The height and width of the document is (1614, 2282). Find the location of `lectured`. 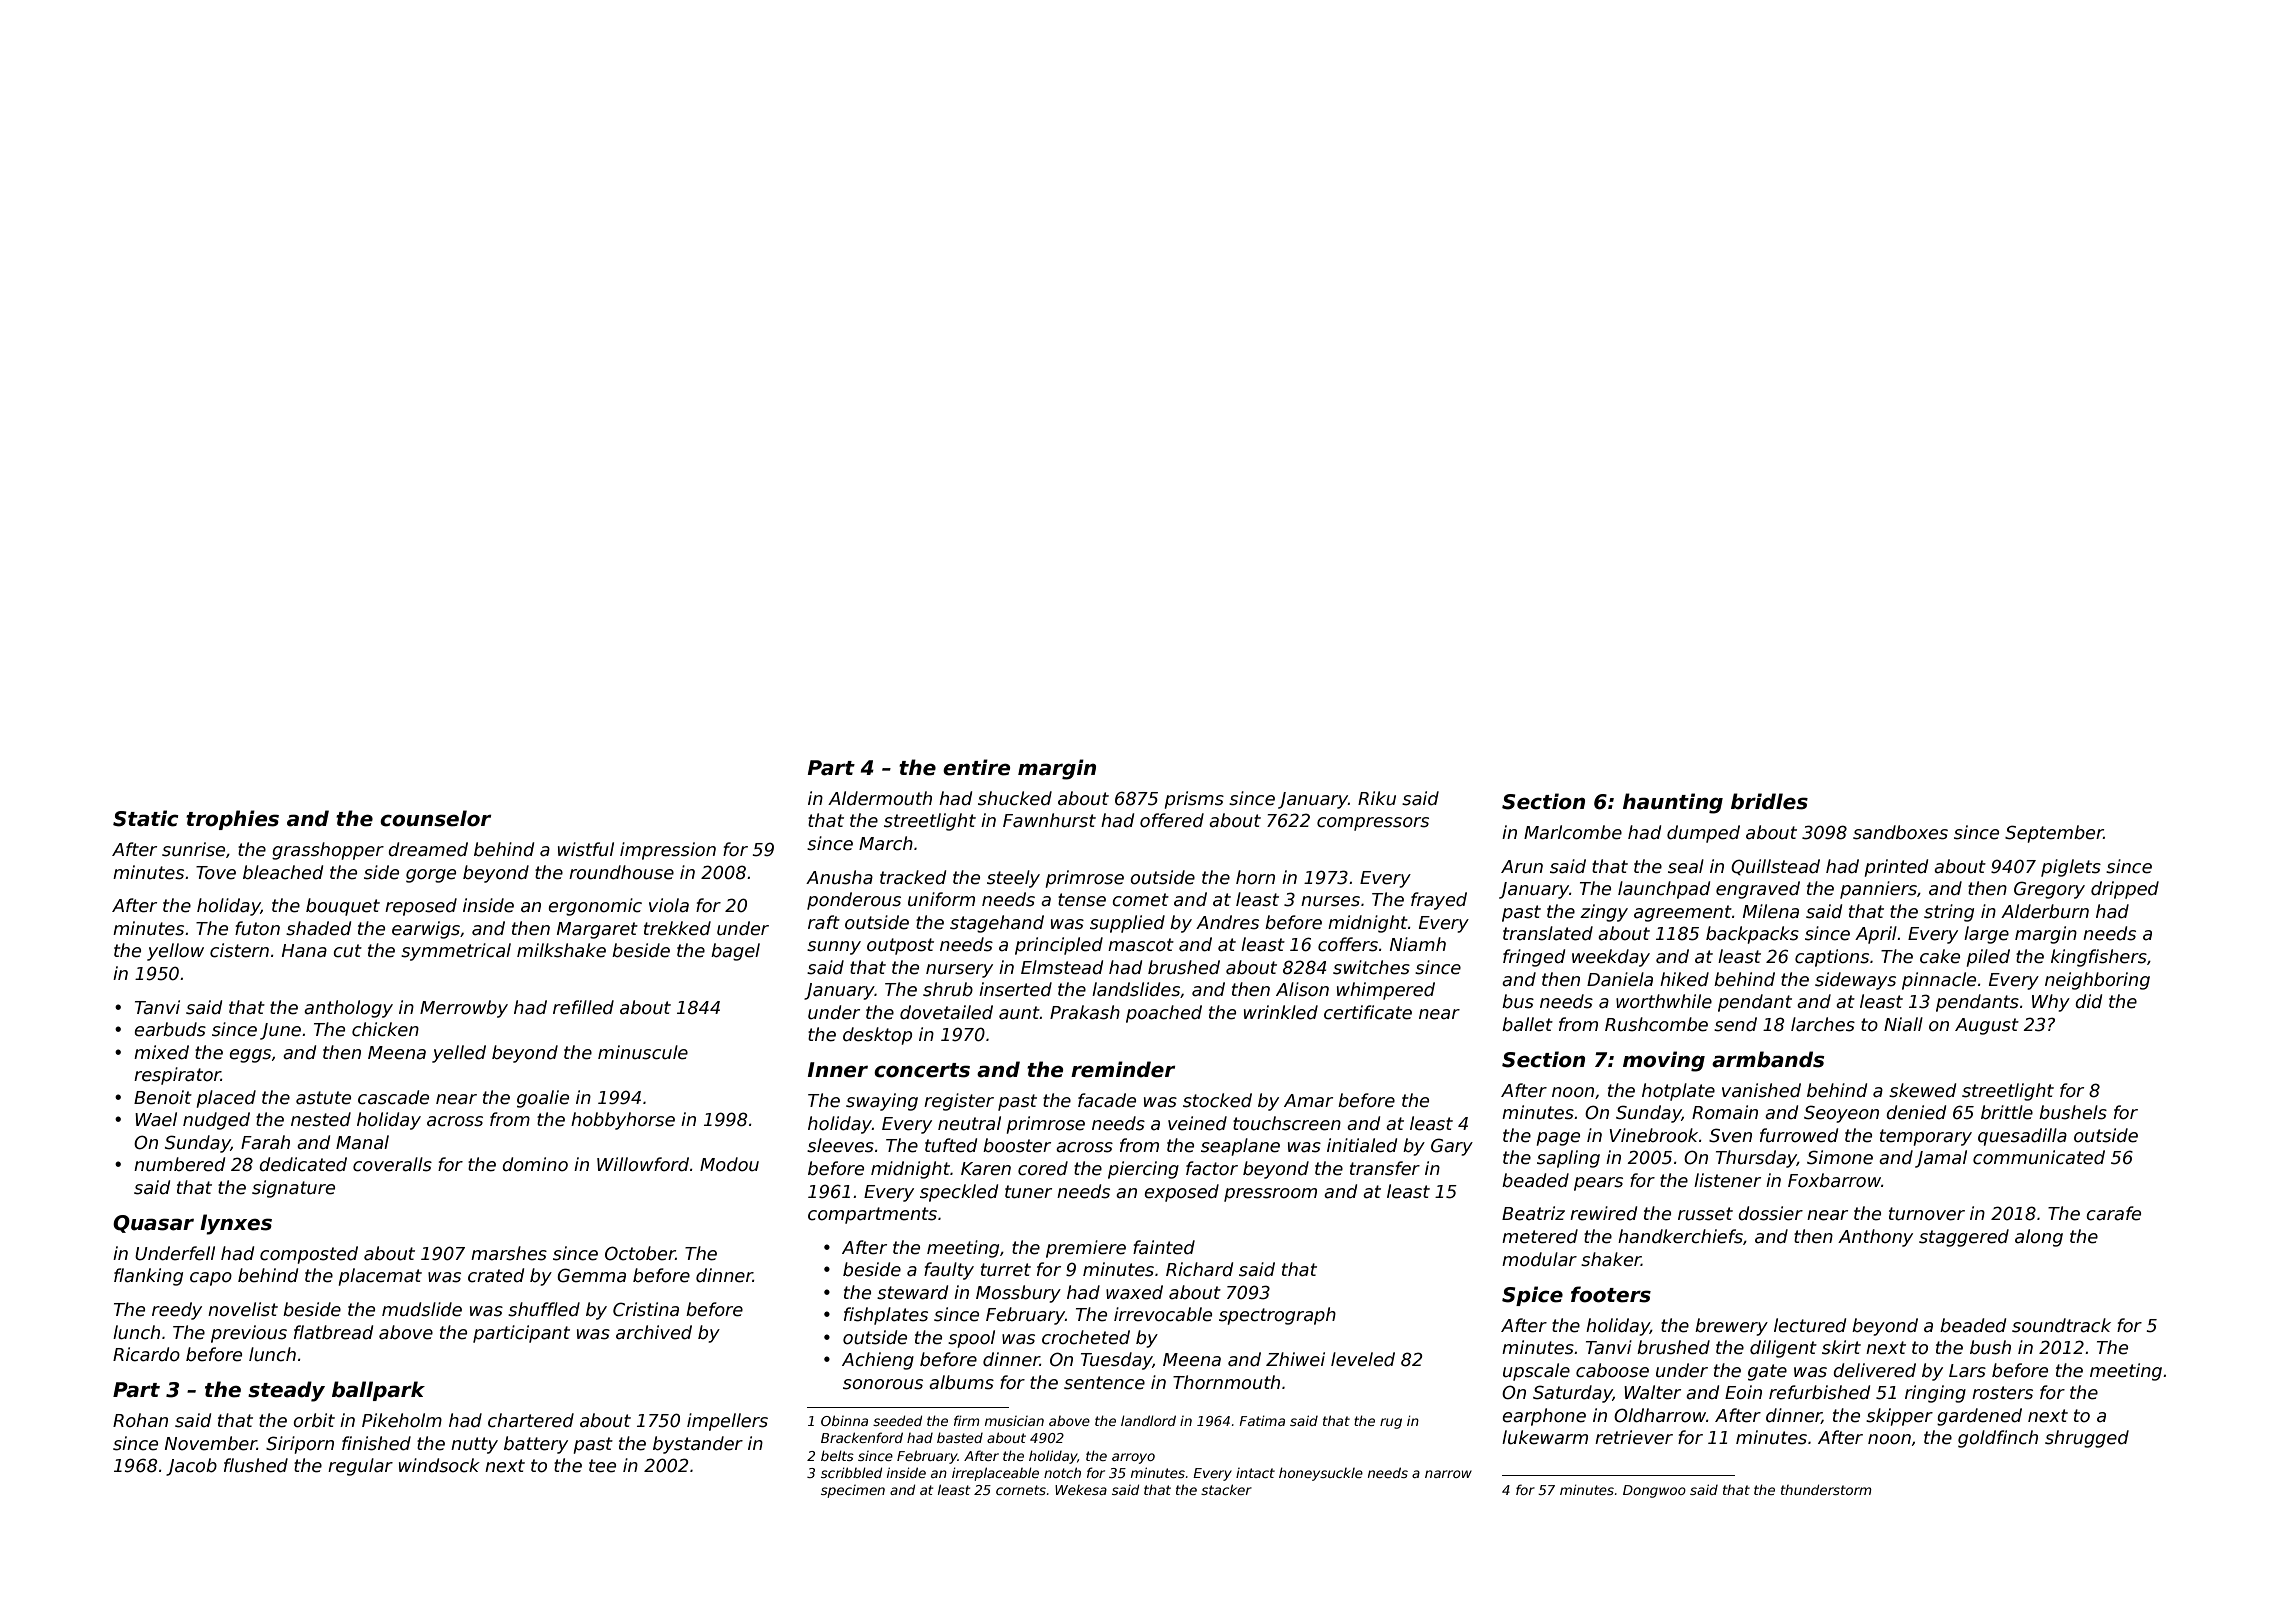

lectured is located at coordinates (1810, 1325).
